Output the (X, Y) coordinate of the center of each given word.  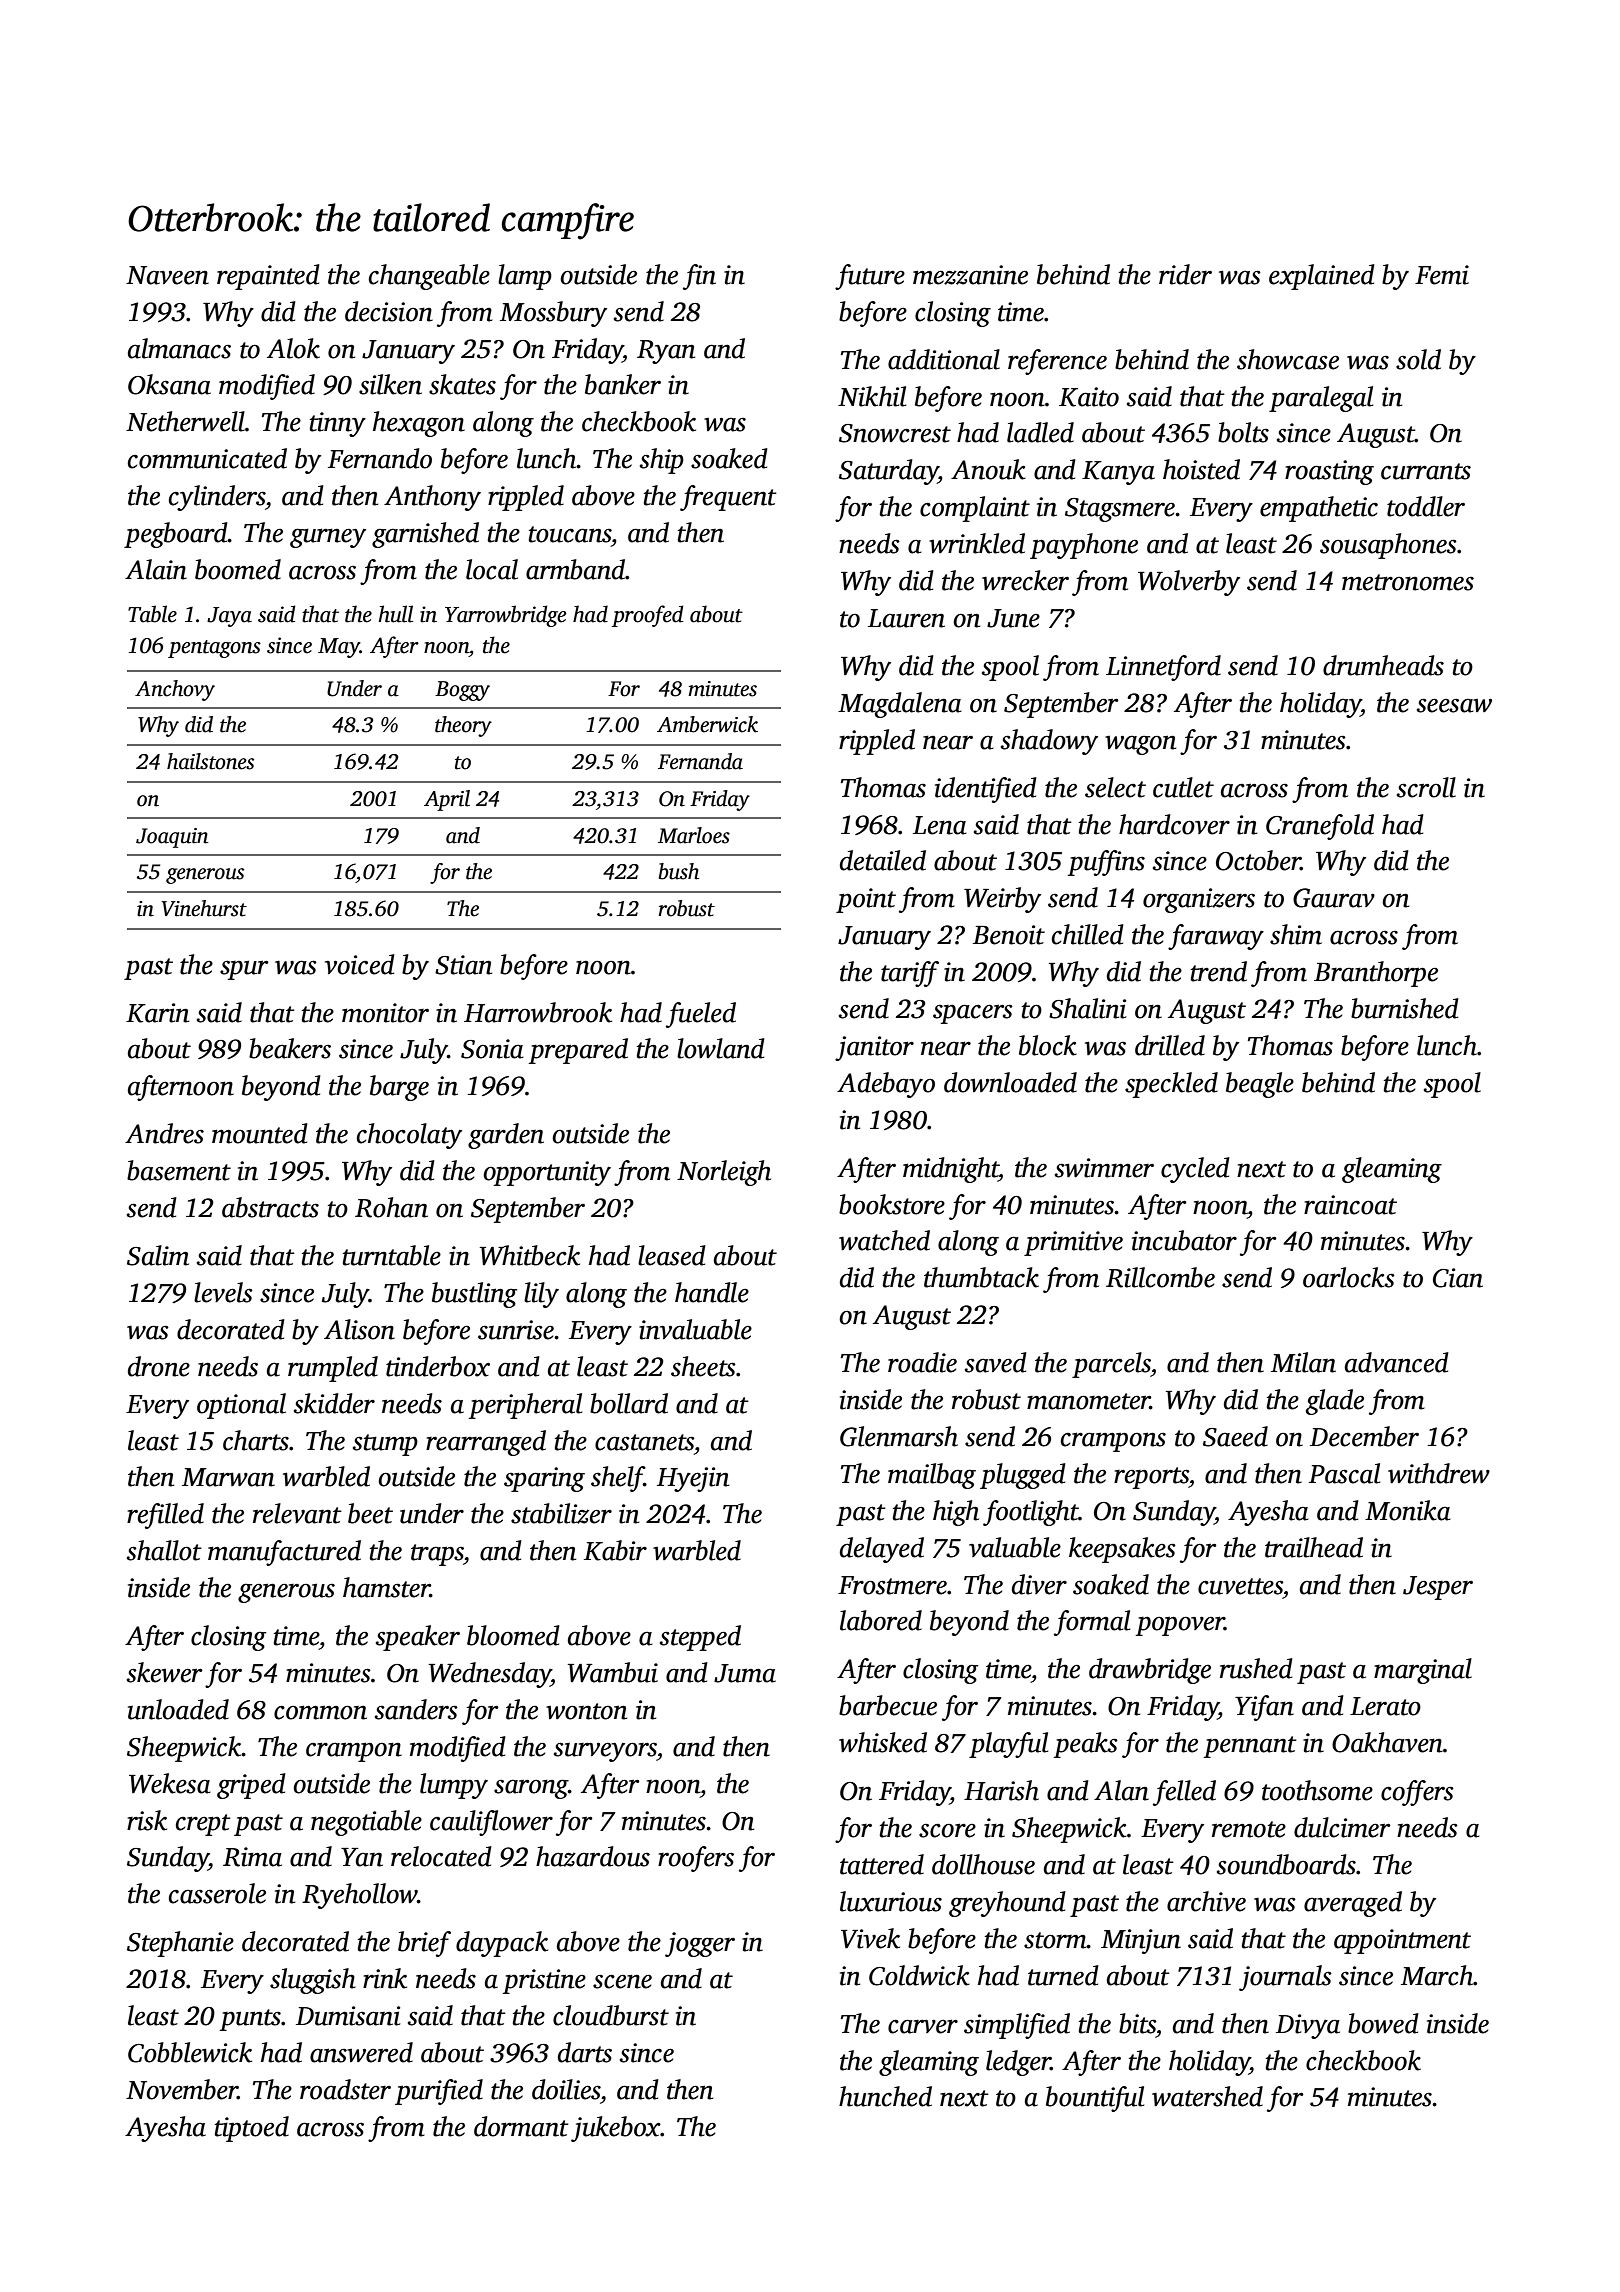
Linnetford (1163, 668)
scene (622, 1981)
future (870, 277)
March (1437, 1975)
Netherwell (185, 421)
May (339, 648)
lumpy (454, 1786)
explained (1322, 277)
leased (672, 1255)
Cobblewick (190, 2052)
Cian (1458, 1278)
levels (223, 1292)
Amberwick (707, 724)
